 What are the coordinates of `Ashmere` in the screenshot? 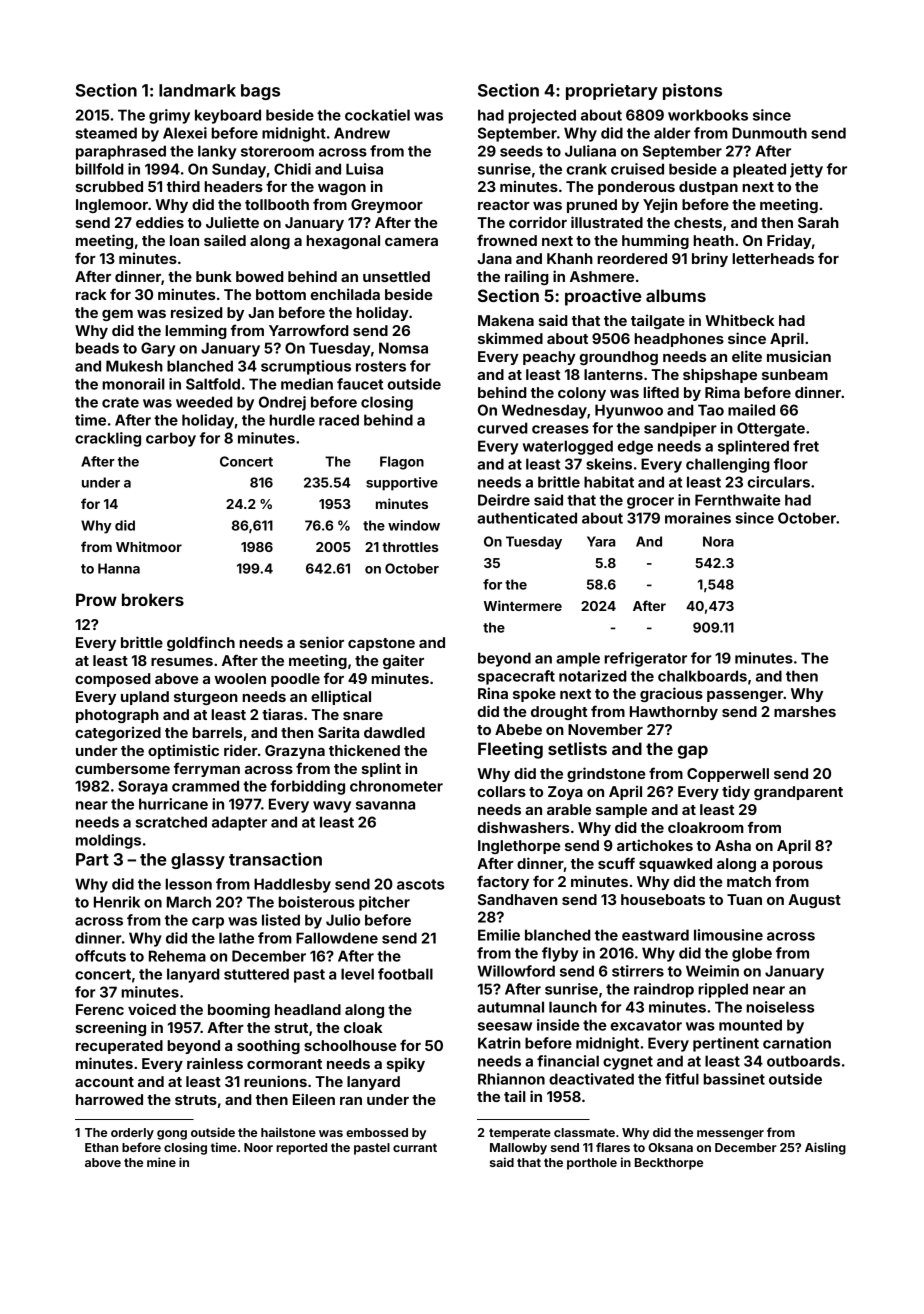 It's located at (602, 276).
